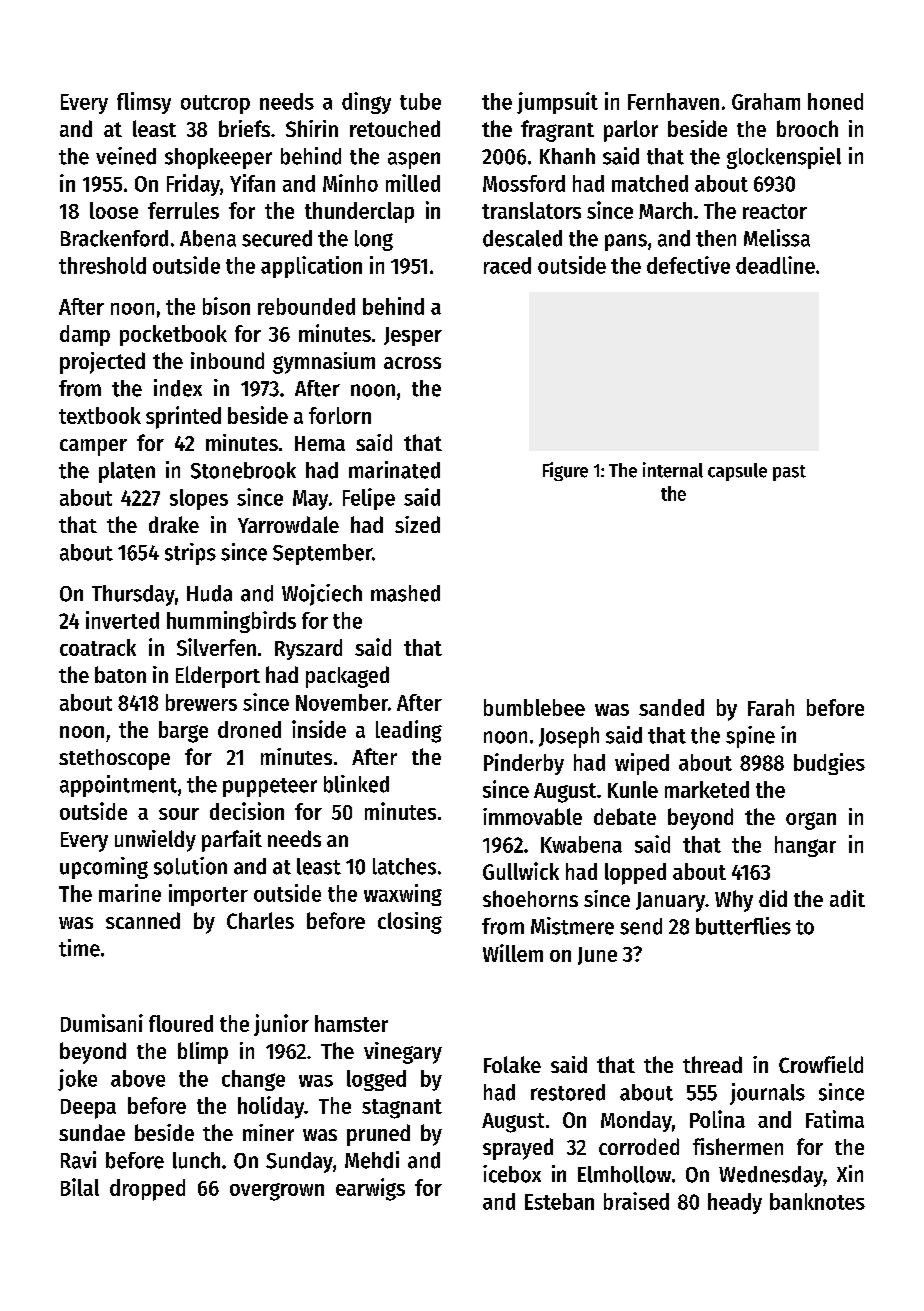 The image size is (924, 1311). I want to click on banknotes, so click(817, 1201).
